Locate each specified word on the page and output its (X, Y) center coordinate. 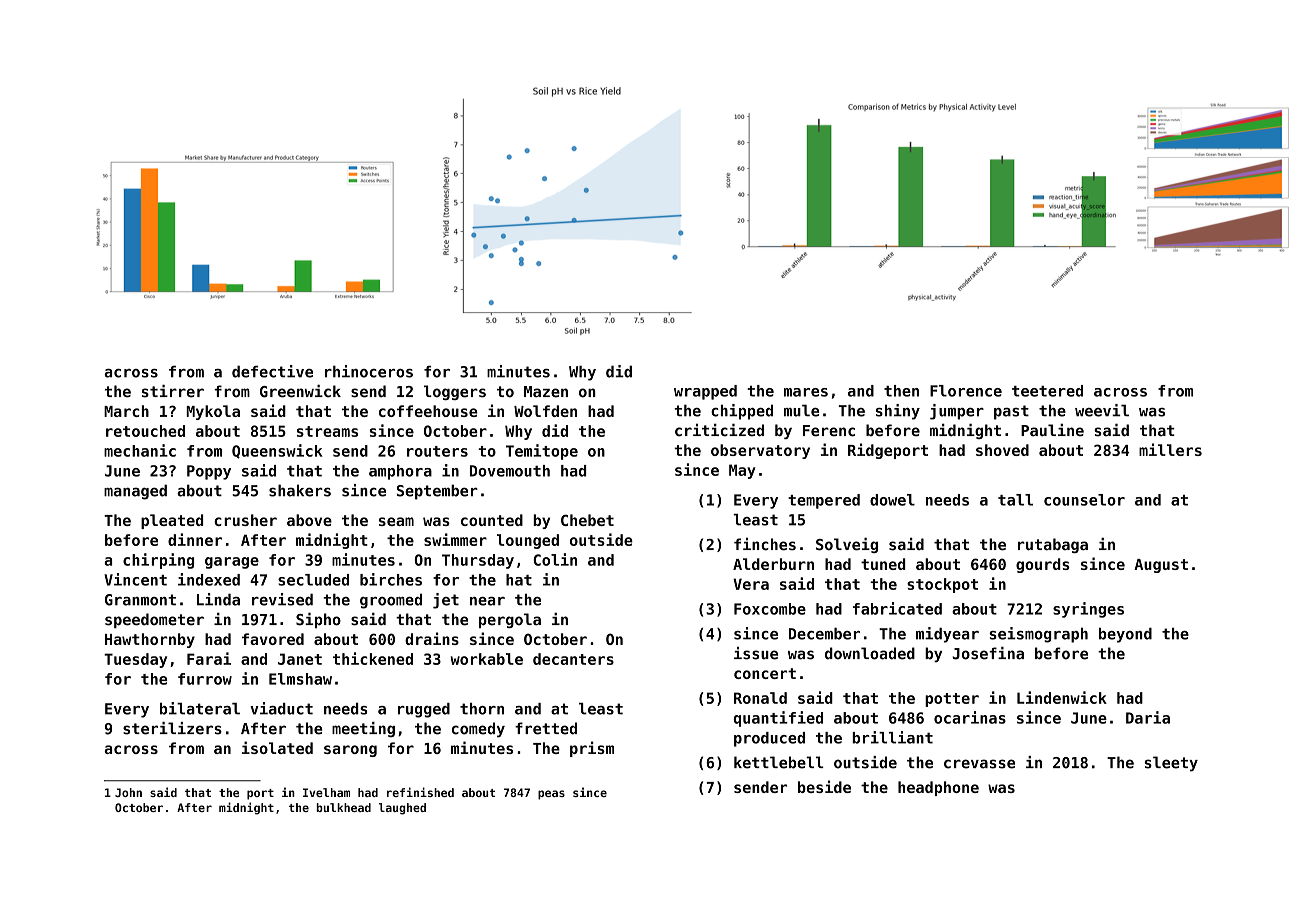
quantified (778, 719)
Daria (1148, 717)
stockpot (942, 585)
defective (272, 371)
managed (135, 492)
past (1011, 412)
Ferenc (829, 431)
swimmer (455, 539)
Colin (555, 559)
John (128, 792)
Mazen (546, 392)
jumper (957, 412)
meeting (363, 729)
